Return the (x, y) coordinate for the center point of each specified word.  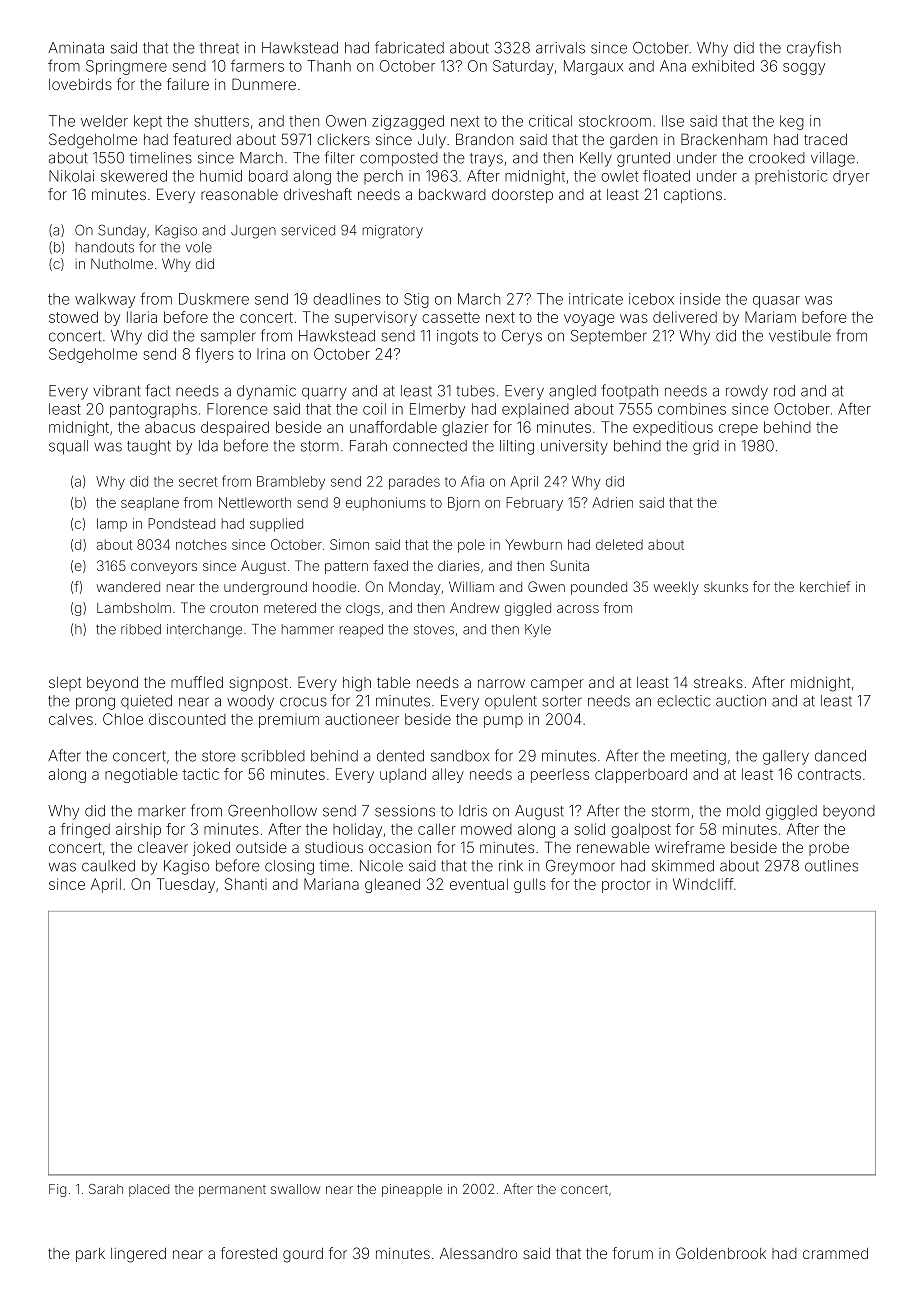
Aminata (76, 48)
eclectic (683, 701)
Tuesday (186, 885)
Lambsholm (134, 607)
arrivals (560, 48)
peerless (560, 775)
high (357, 684)
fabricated (409, 47)
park (90, 1255)
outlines (831, 866)
